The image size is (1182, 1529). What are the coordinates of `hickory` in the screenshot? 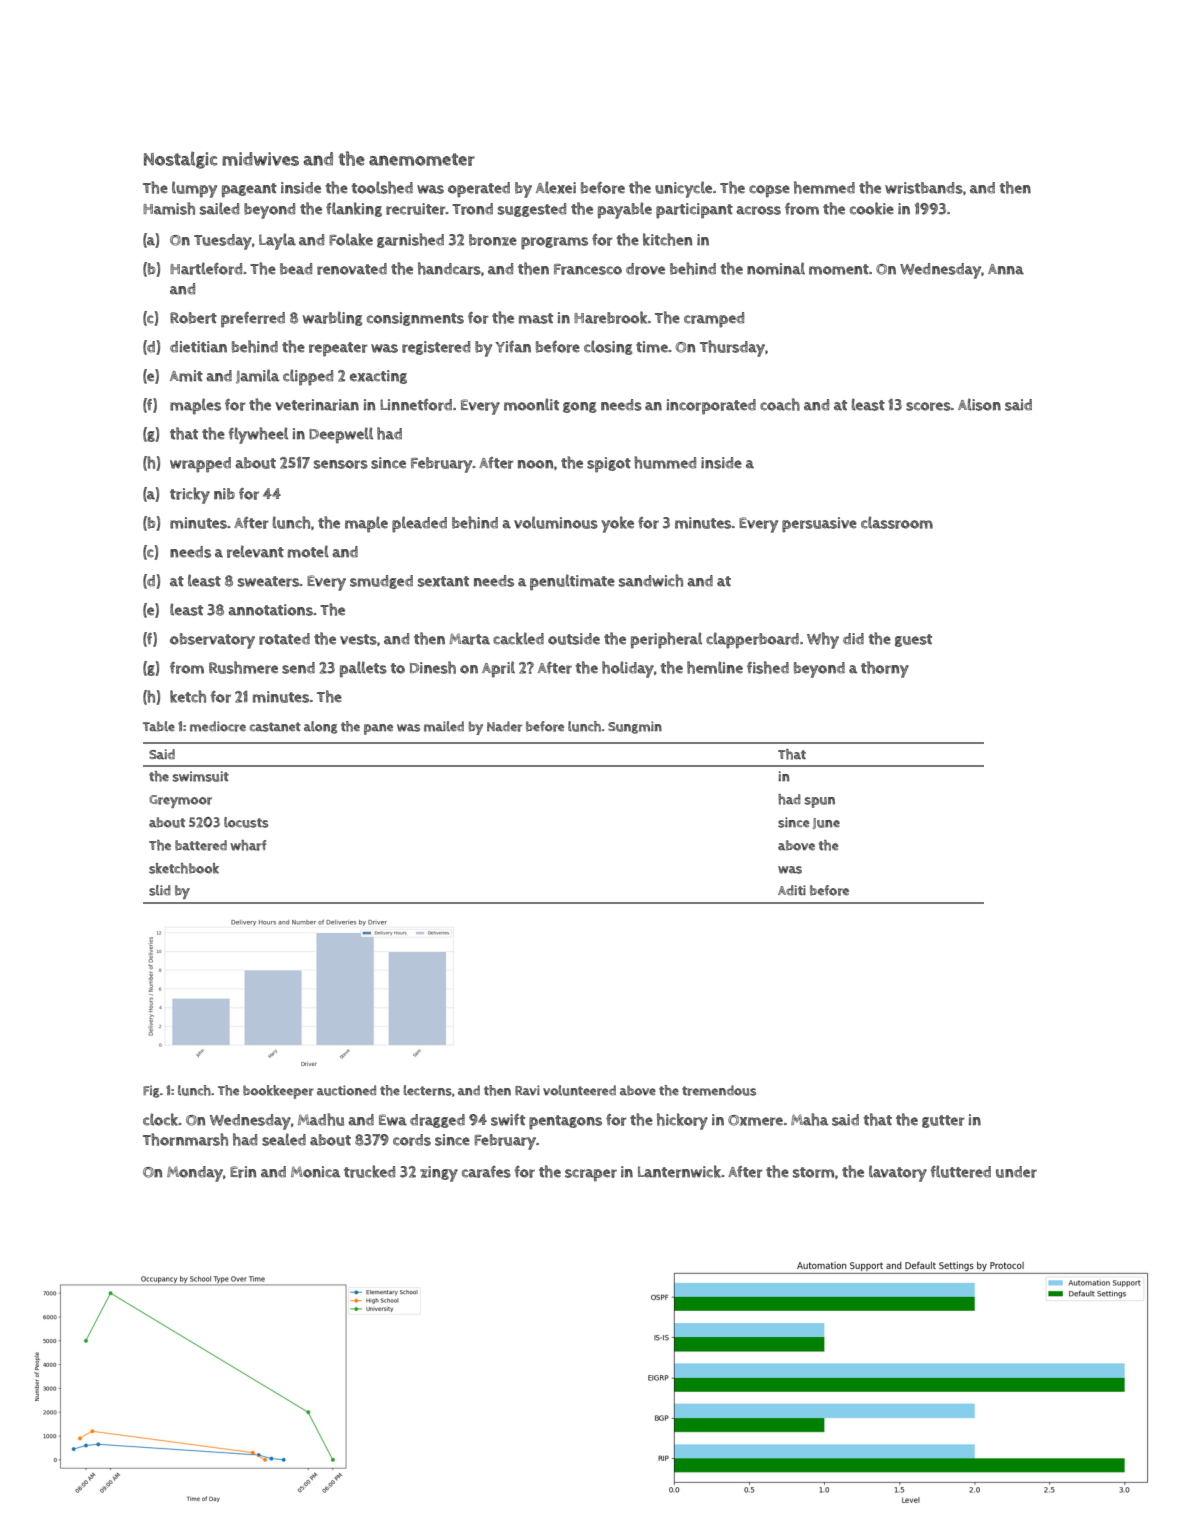 It's located at (682, 1121).
